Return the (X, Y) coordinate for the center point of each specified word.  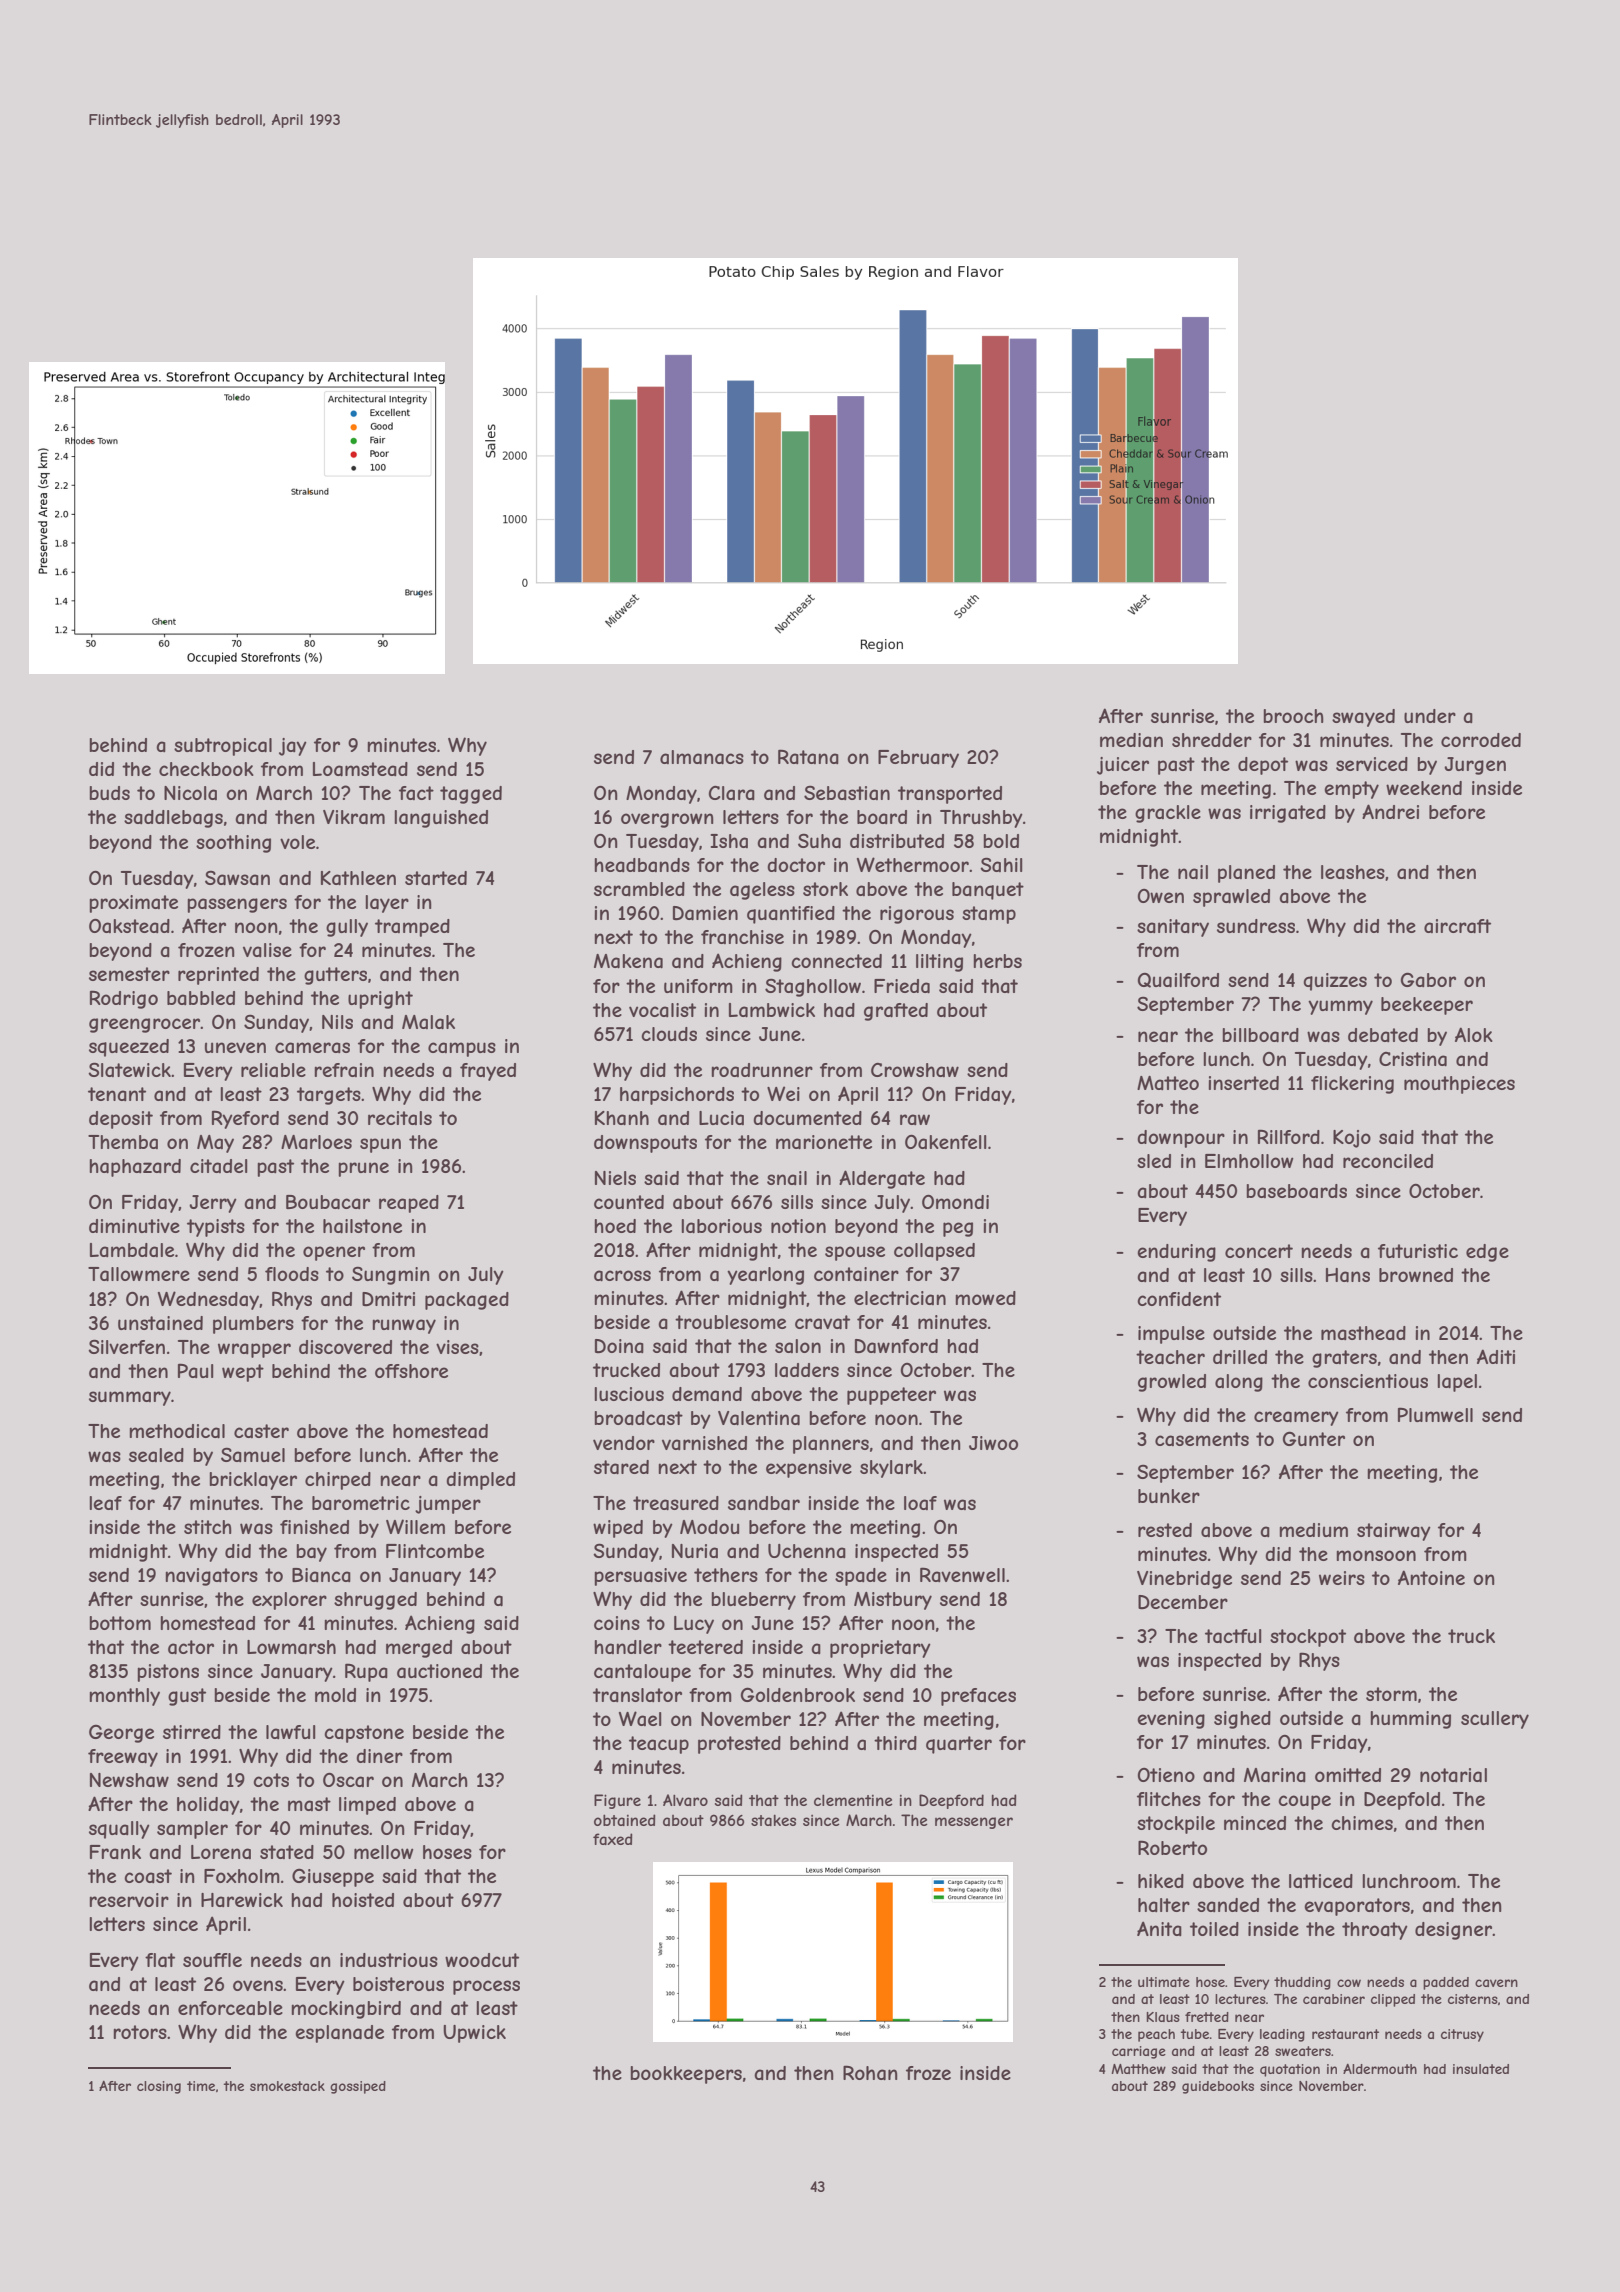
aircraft (1457, 926)
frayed (488, 1072)
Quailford (1178, 980)
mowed (985, 1298)
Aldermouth (1380, 2068)
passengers (237, 905)
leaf (105, 1503)
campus (462, 1049)
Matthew (1138, 2069)
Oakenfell (946, 1141)
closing (159, 2087)
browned (1416, 1275)
